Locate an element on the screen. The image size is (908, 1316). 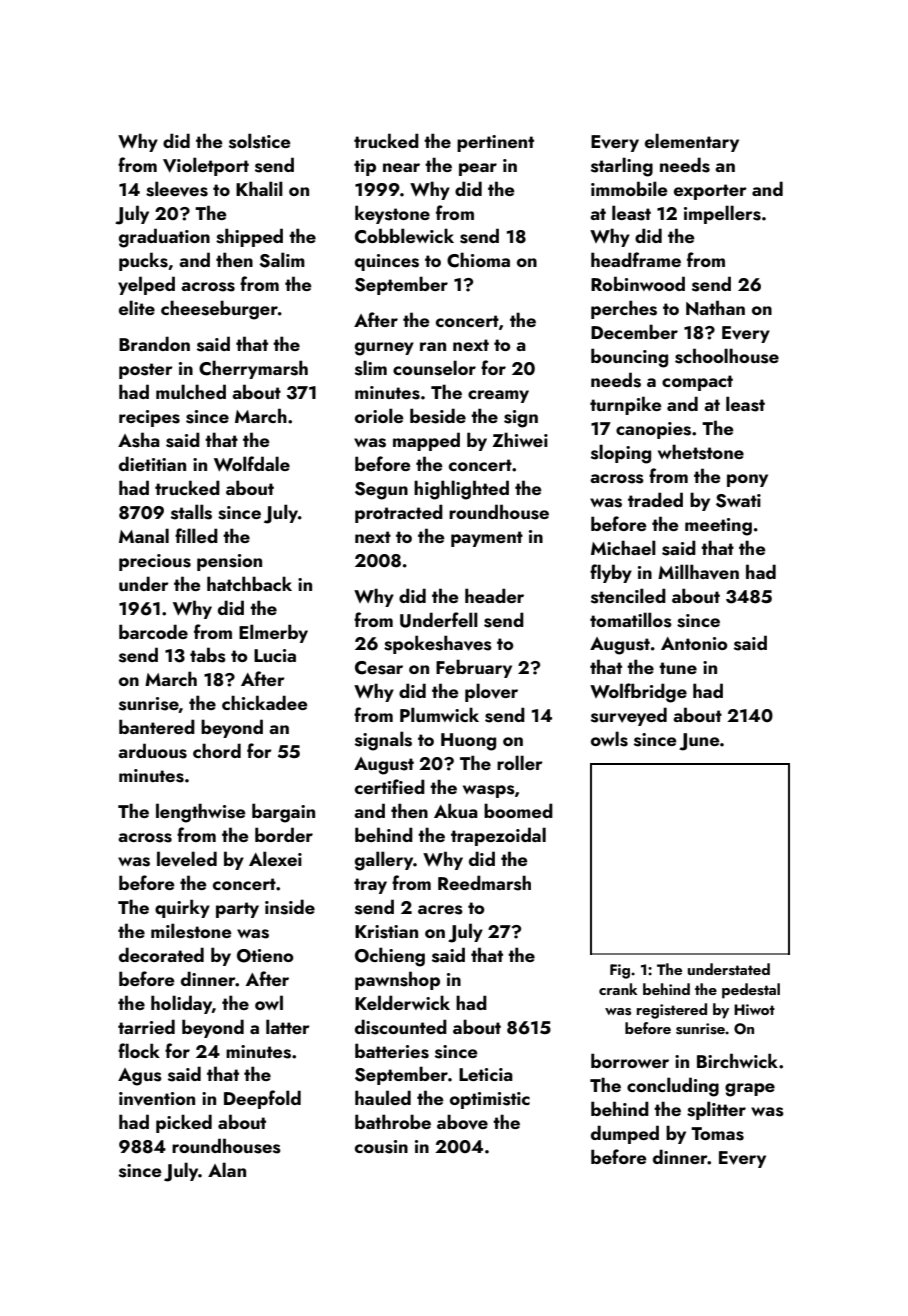
dietitian is located at coordinates (152, 463).
